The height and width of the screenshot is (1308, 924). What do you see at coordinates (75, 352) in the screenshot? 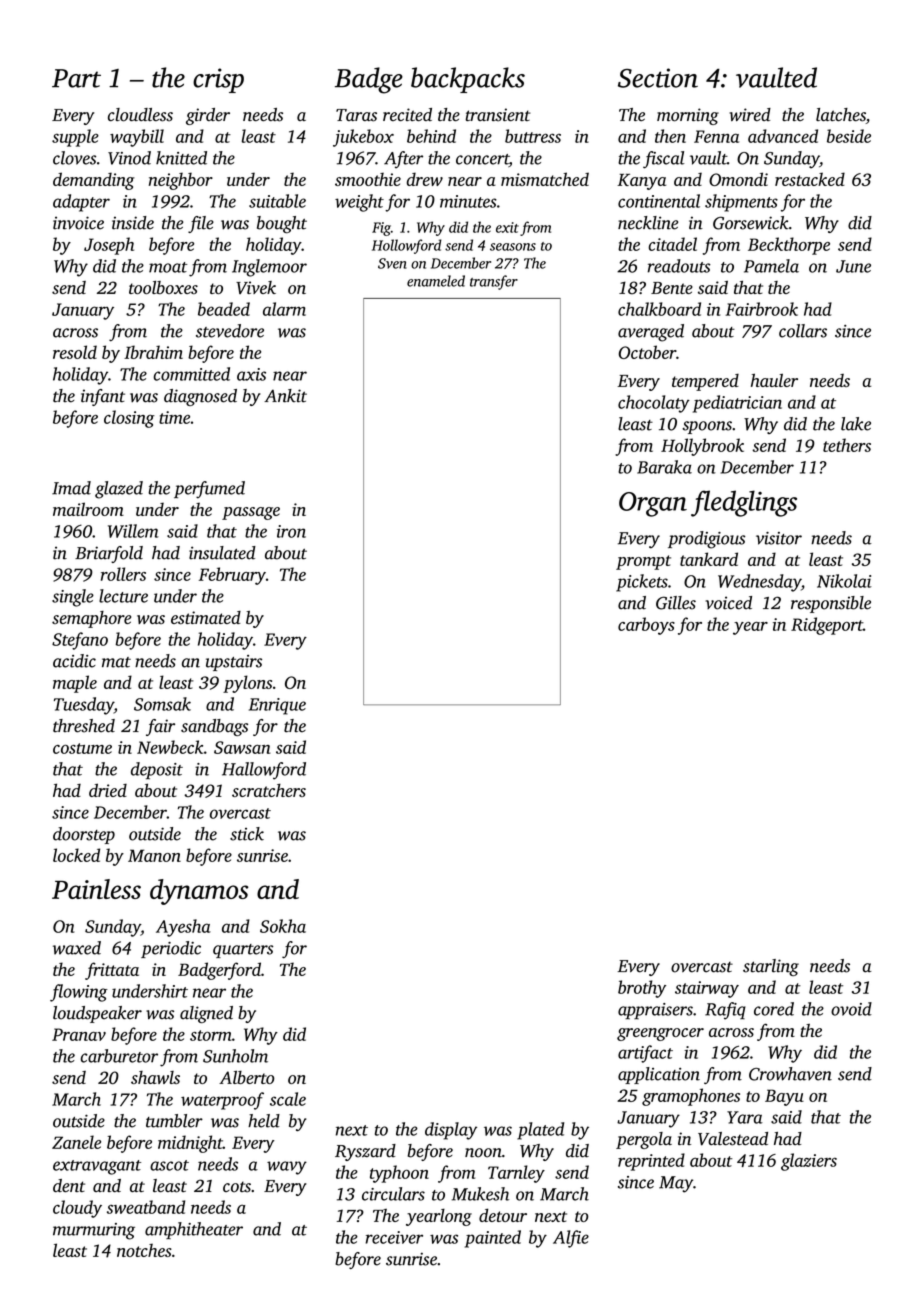
I see `resold` at bounding box center [75, 352].
